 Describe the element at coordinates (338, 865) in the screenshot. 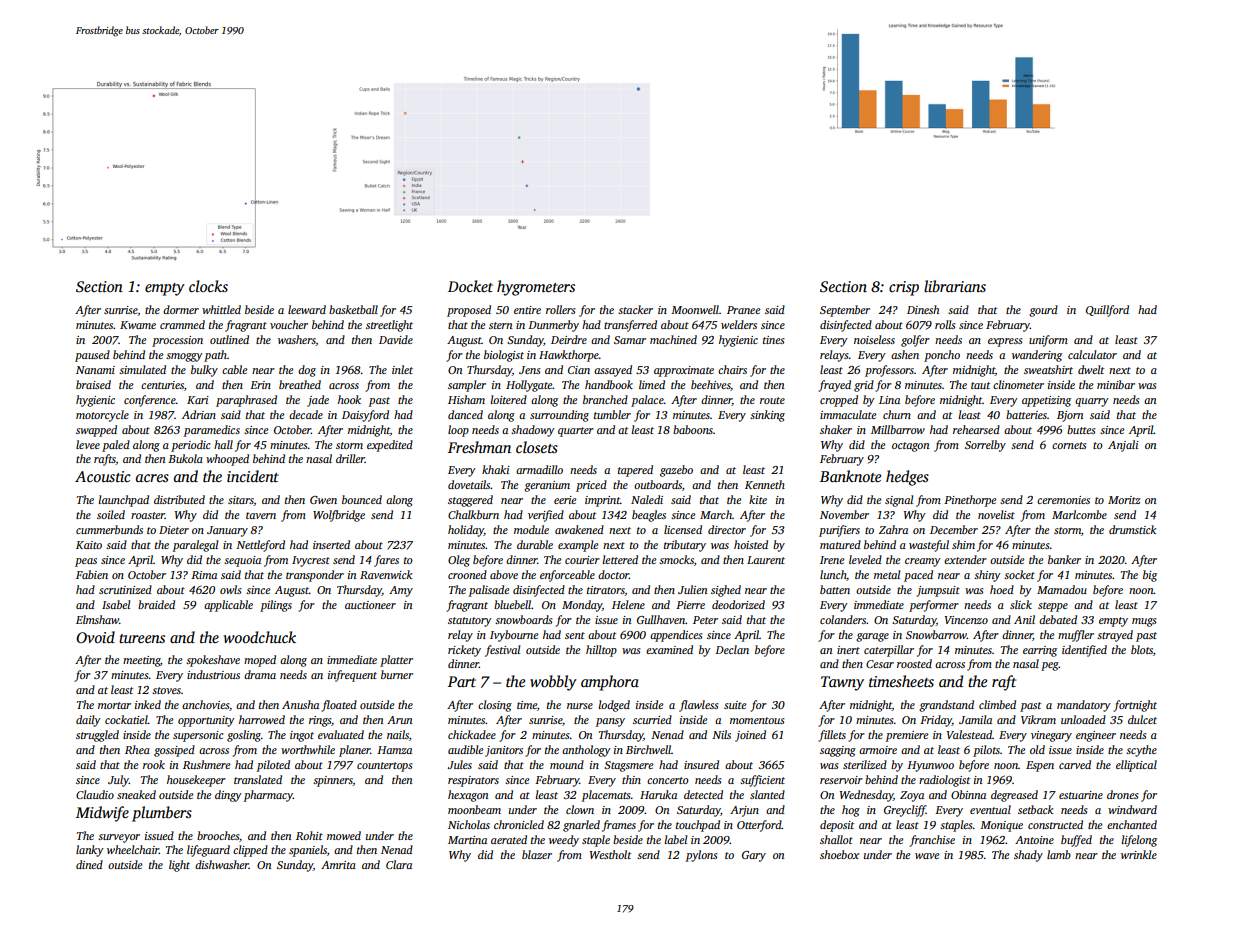

I see `Amrita` at that location.
